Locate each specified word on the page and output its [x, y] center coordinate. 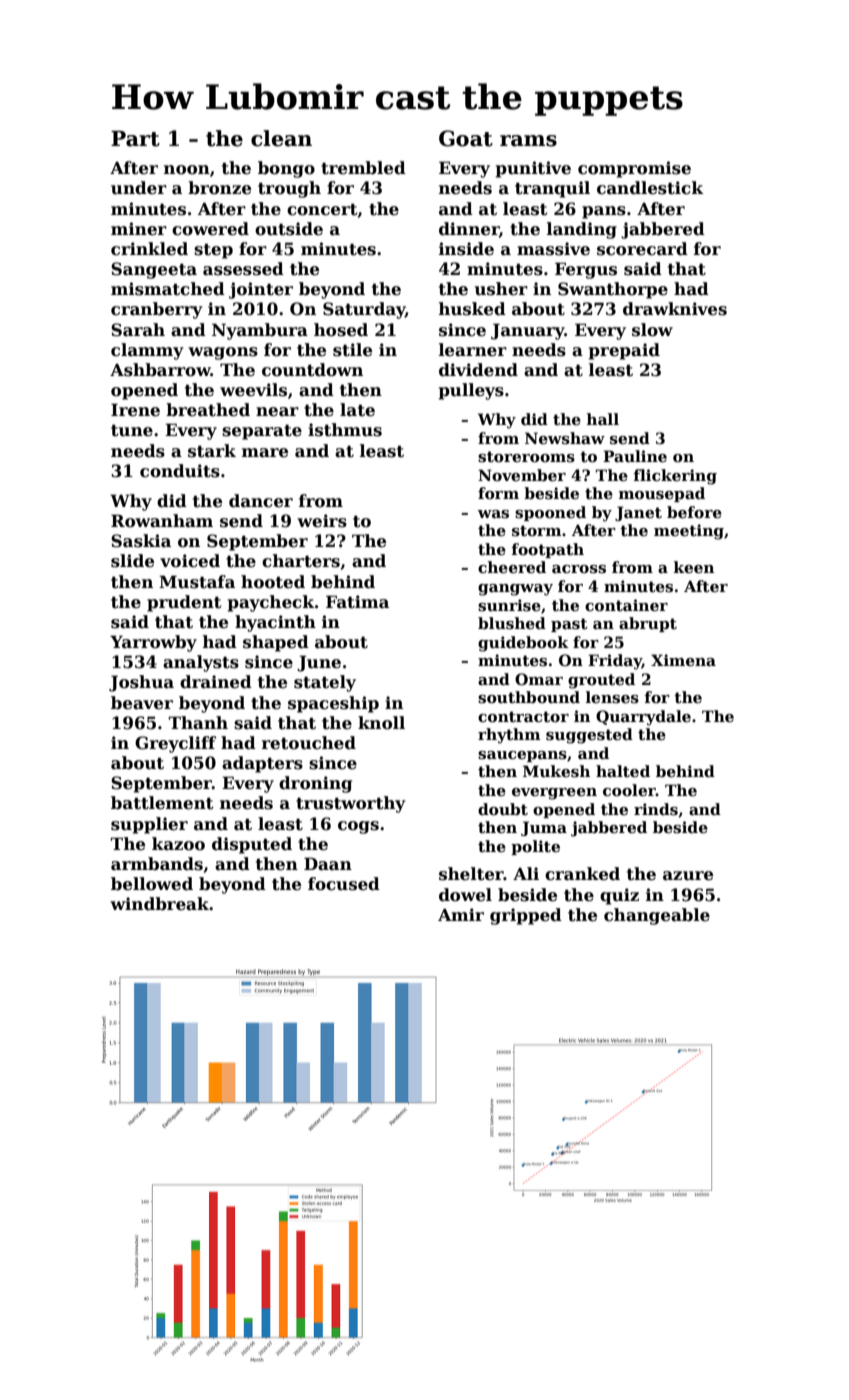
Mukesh [556, 771]
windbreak [159, 904]
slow [652, 330]
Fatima [357, 602]
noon [187, 170]
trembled [363, 168]
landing [582, 230]
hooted [273, 582]
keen [694, 567]
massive [553, 249]
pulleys [471, 391]
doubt [503, 809]
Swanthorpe [613, 290]
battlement [162, 803]
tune [132, 431]
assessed [243, 269]
